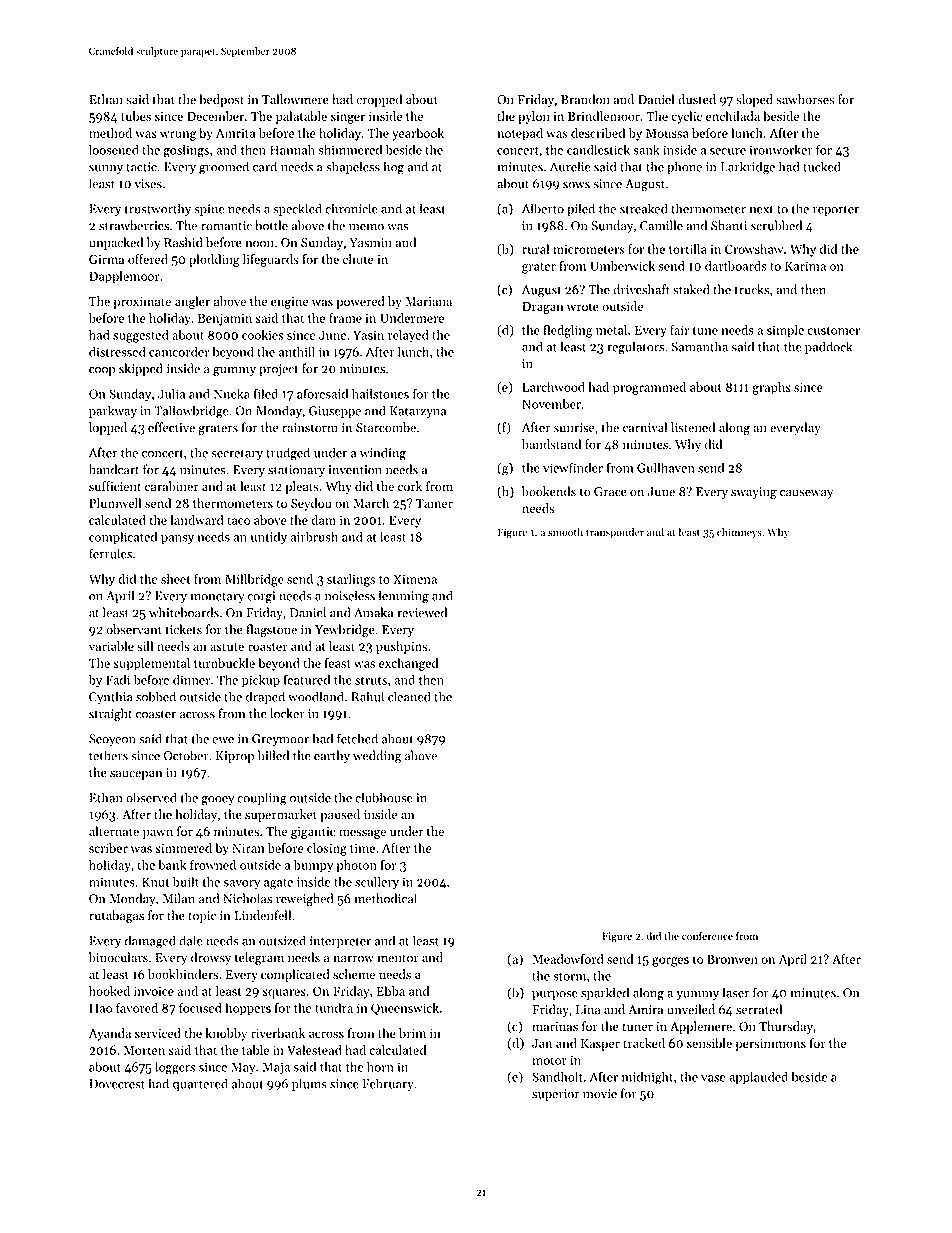  Describe the element at coordinates (697, 995) in the screenshot. I see `yummy` at that location.
